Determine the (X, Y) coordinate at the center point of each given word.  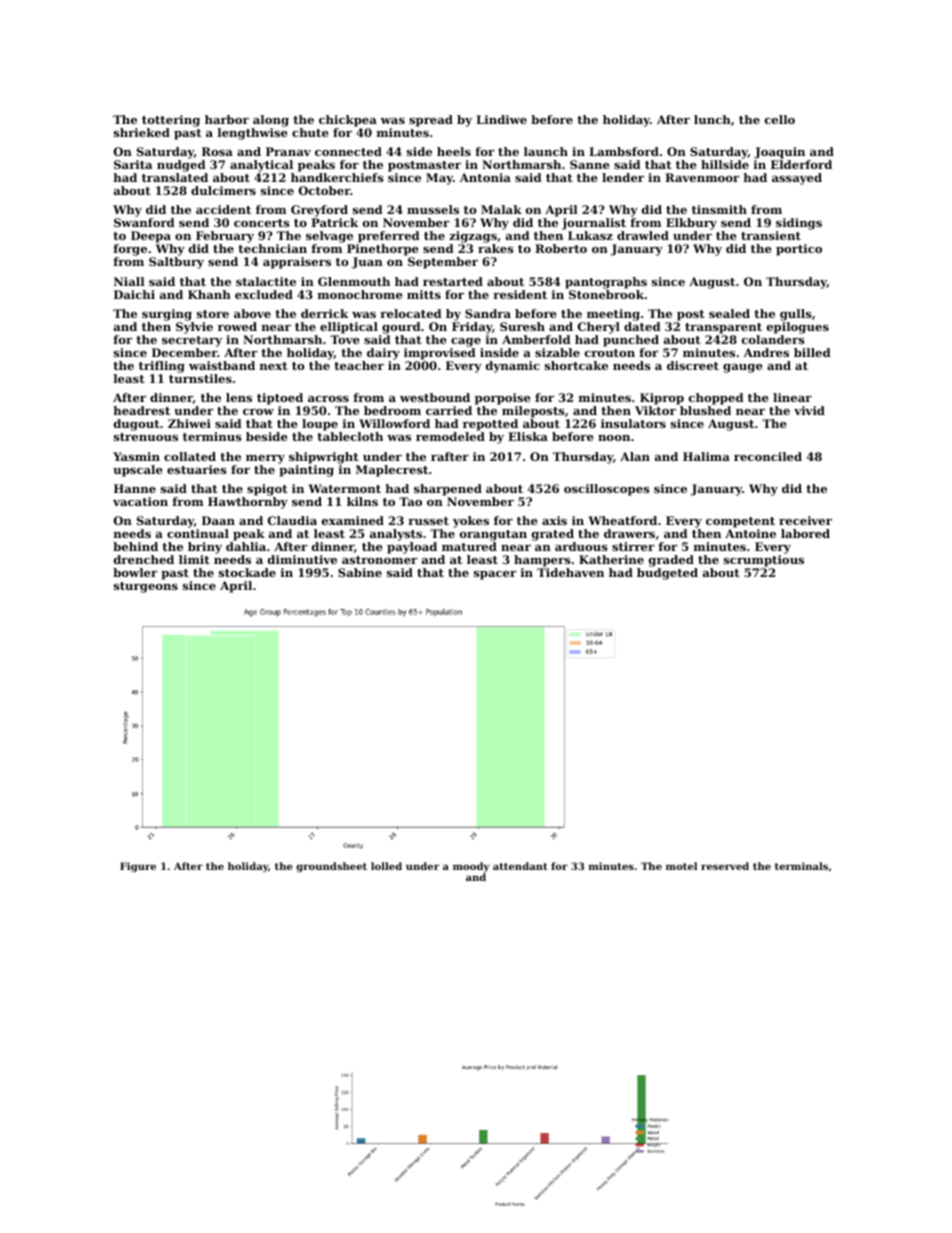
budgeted (667, 574)
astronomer (380, 560)
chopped (716, 399)
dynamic (513, 367)
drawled (643, 235)
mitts (424, 294)
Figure (138, 867)
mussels (433, 209)
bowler (135, 572)
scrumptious (764, 561)
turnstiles (200, 378)
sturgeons (146, 587)
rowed (237, 326)
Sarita (133, 164)
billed (812, 352)
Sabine (360, 572)
